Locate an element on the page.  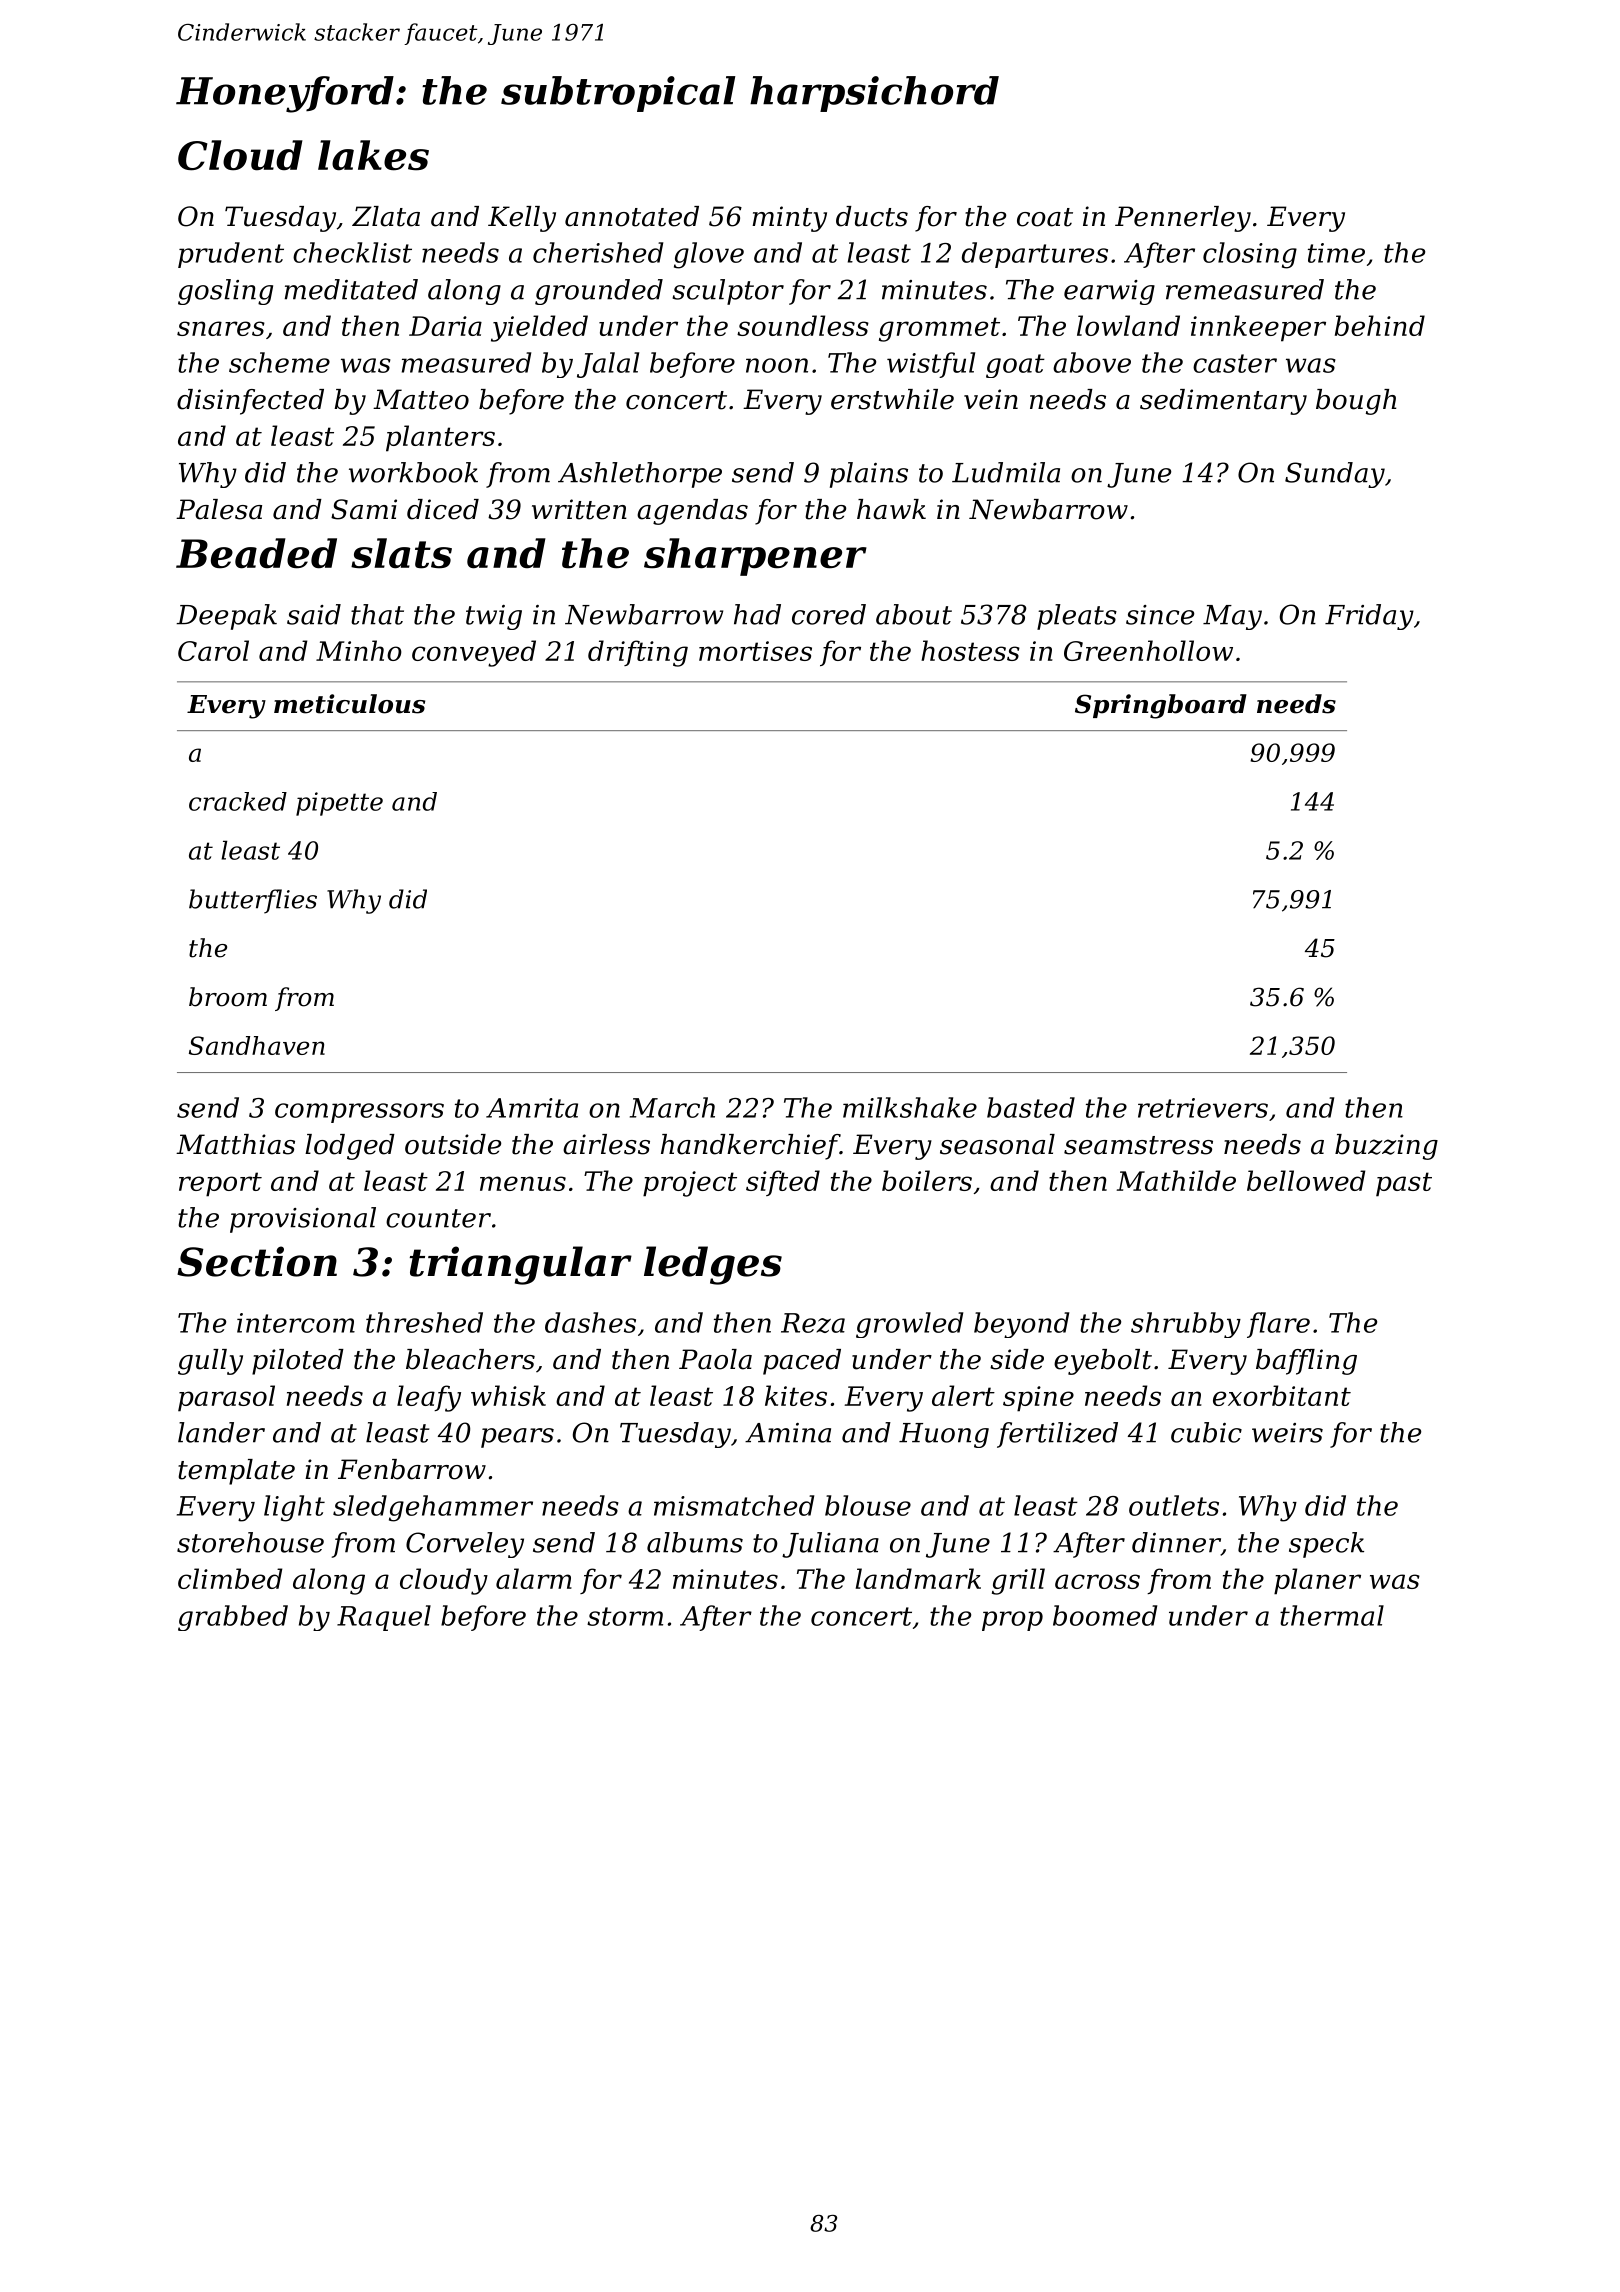
buzzing is located at coordinates (1386, 1147).
